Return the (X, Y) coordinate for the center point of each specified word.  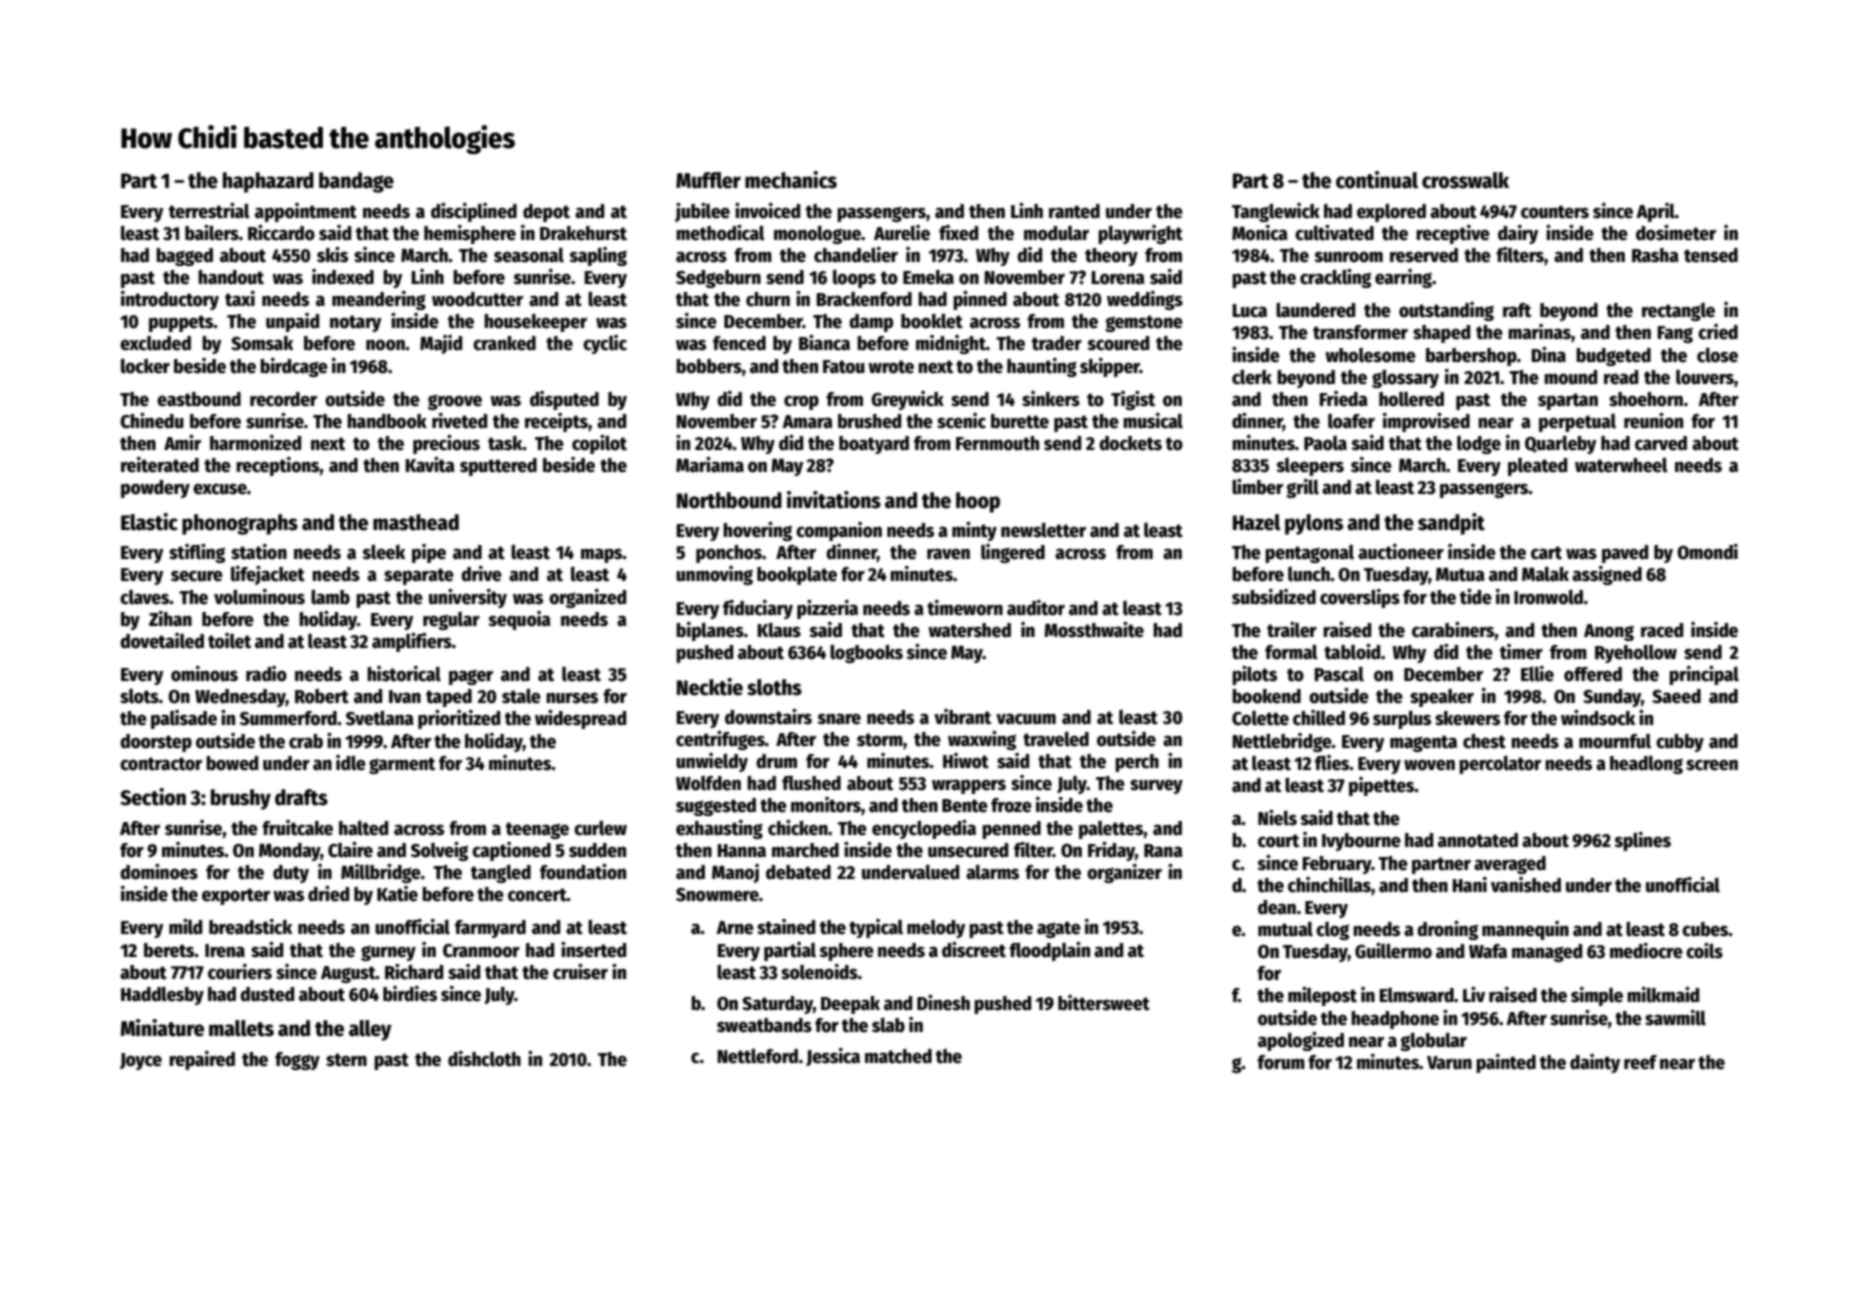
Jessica (833, 1057)
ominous (204, 674)
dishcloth (484, 1059)
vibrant (962, 717)
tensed (1711, 255)
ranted (1074, 211)
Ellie (1537, 674)
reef (1640, 1062)
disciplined (474, 212)
